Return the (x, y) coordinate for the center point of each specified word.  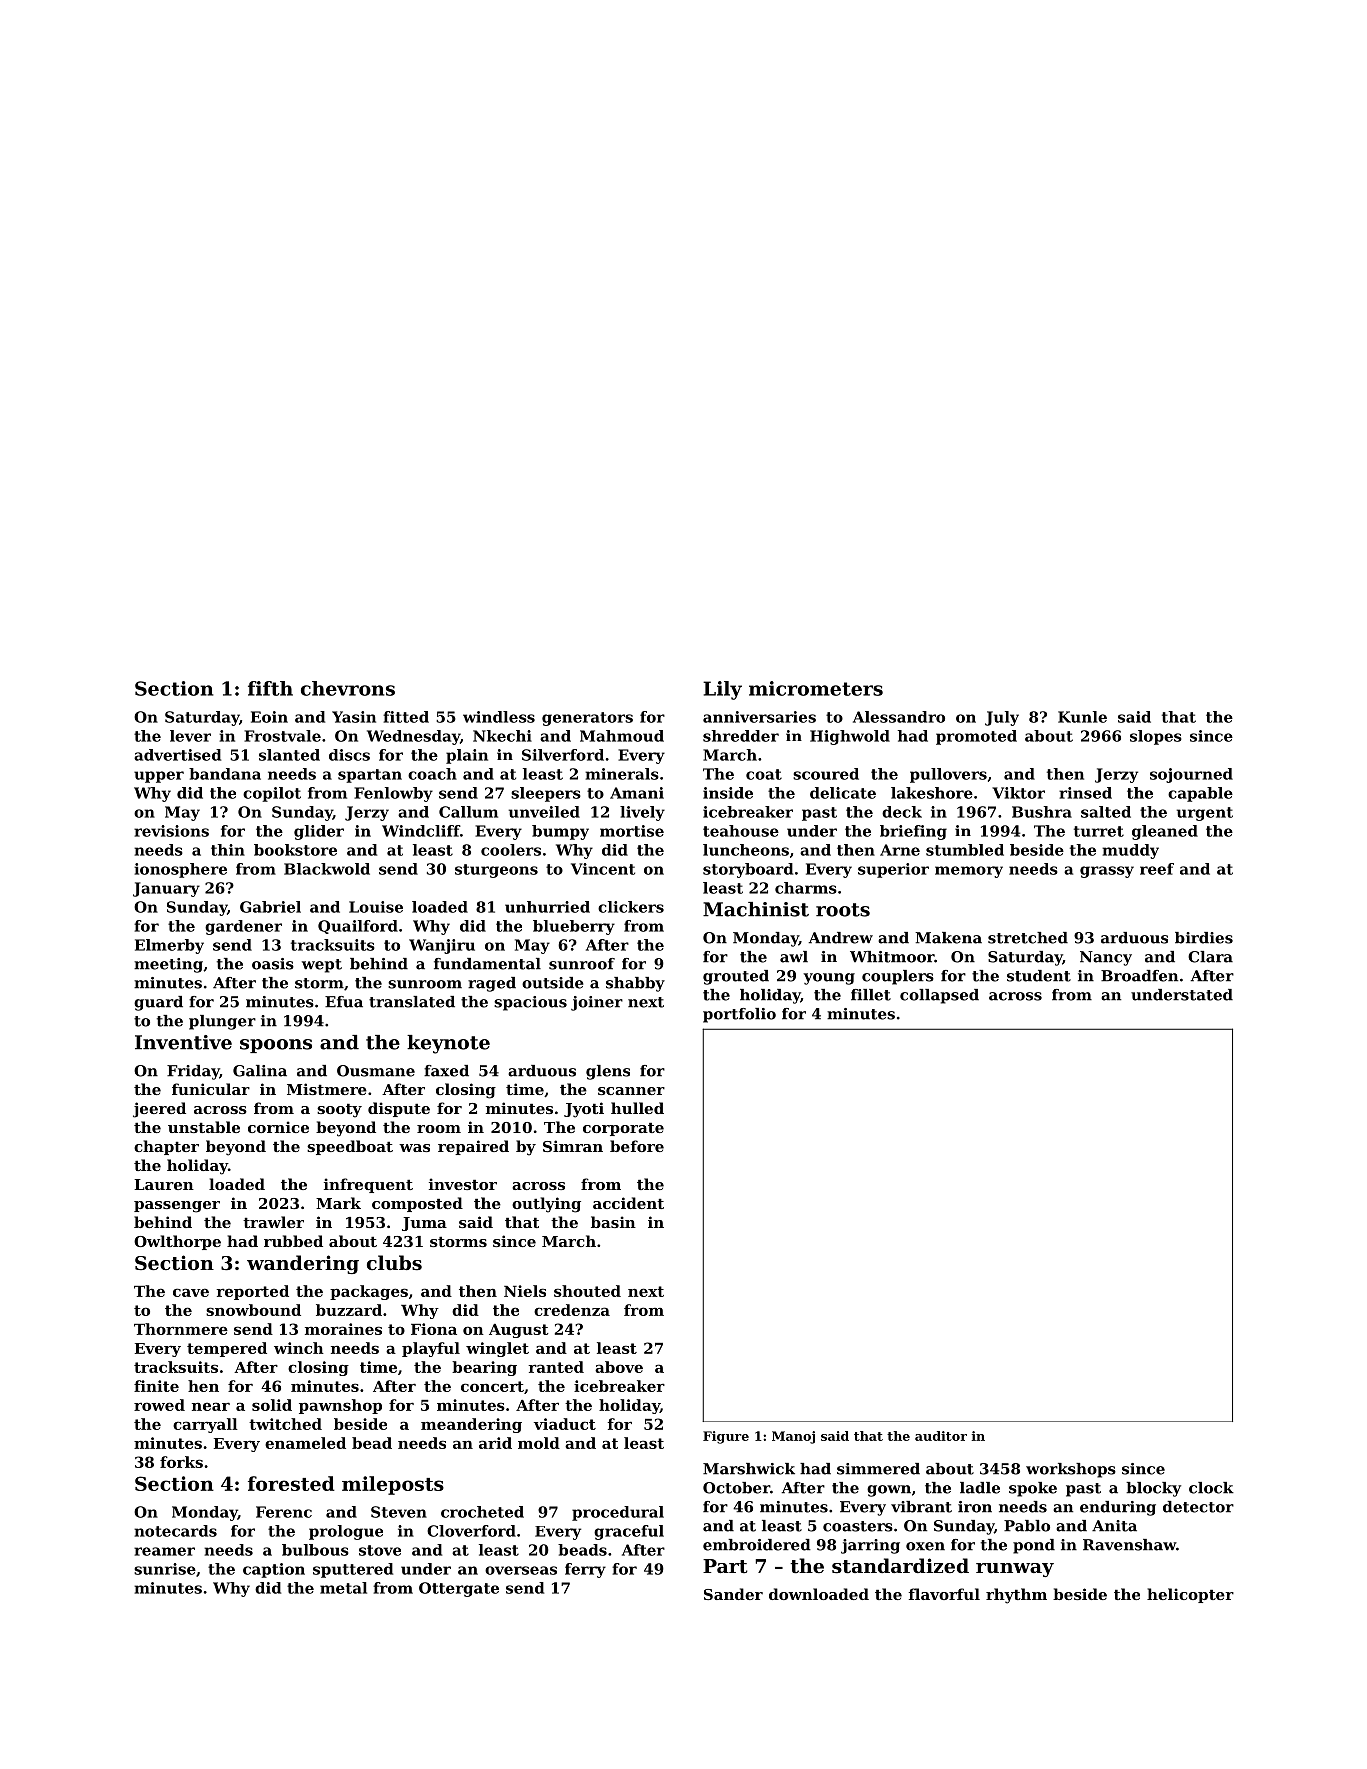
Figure (726, 1437)
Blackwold (327, 869)
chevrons (348, 688)
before (637, 1146)
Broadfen (1139, 976)
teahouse (741, 831)
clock (1211, 1488)
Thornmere (181, 1329)
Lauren (164, 1184)
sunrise (165, 1569)
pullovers (948, 775)
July (1002, 718)
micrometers (816, 688)
